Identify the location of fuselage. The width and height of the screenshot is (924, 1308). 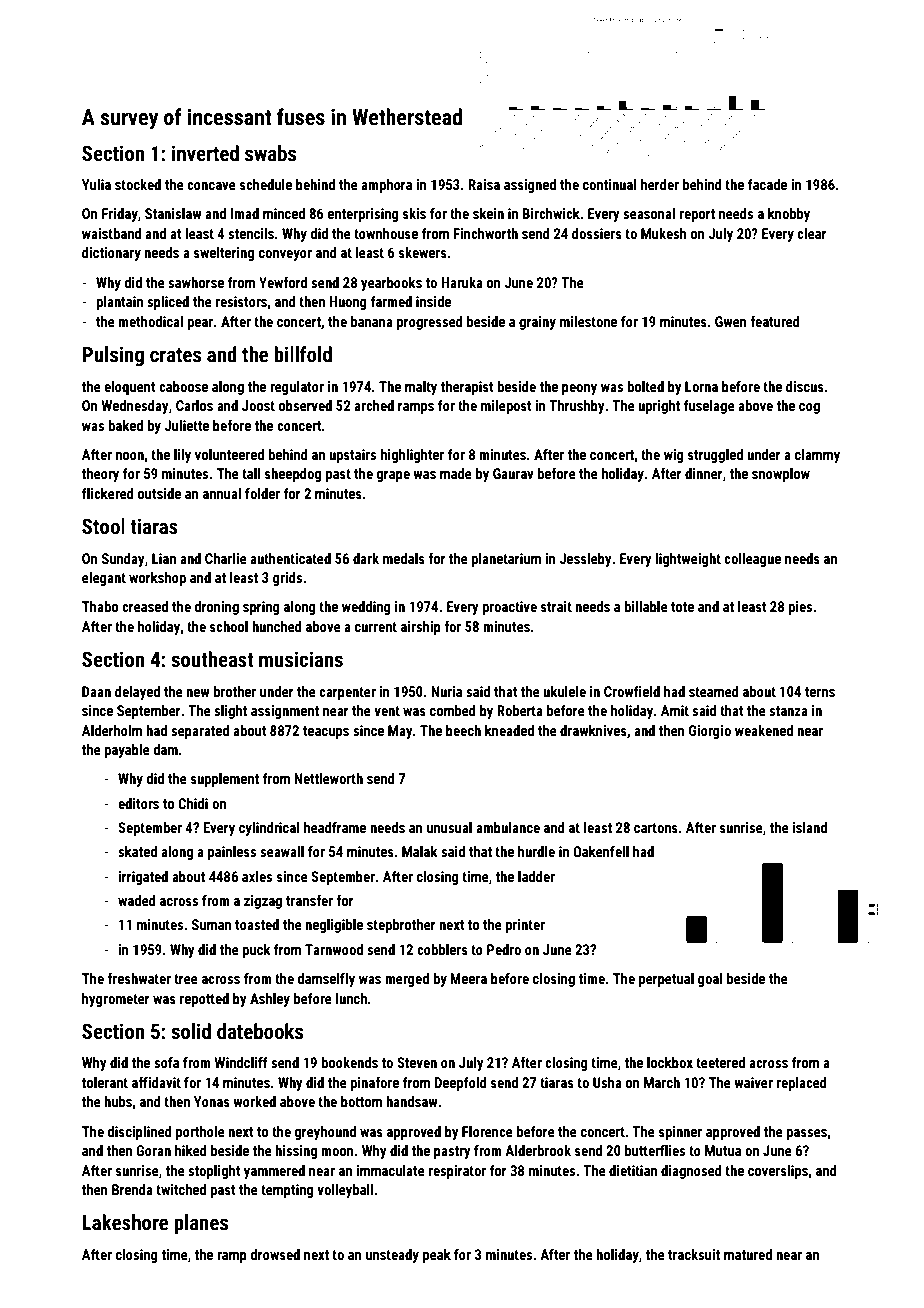
(709, 407).
